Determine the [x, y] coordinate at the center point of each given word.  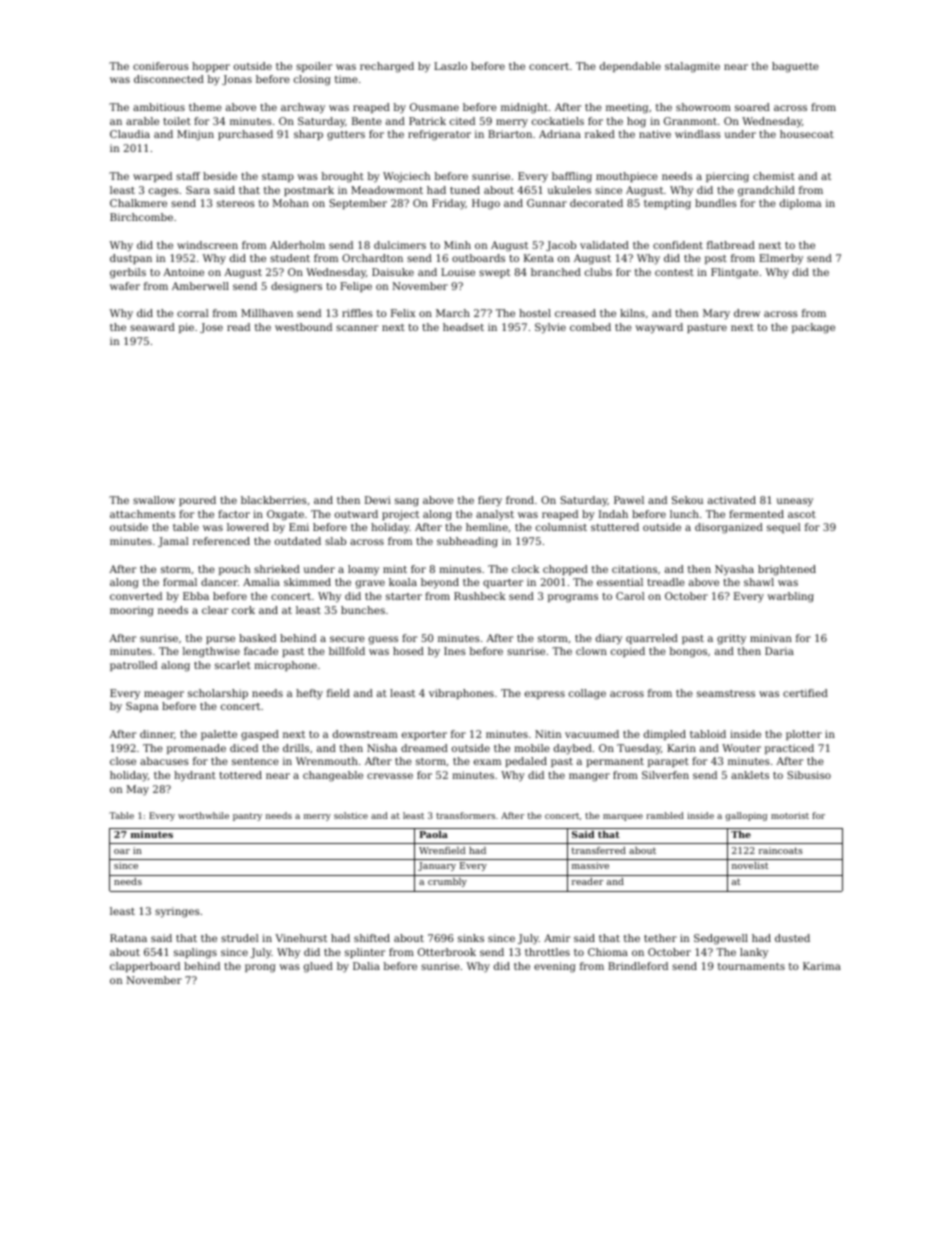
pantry [247, 817]
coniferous [161, 66]
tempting [667, 204]
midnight [524, 108]
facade [261, 651]
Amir [557, 938]
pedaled [526, 762]
